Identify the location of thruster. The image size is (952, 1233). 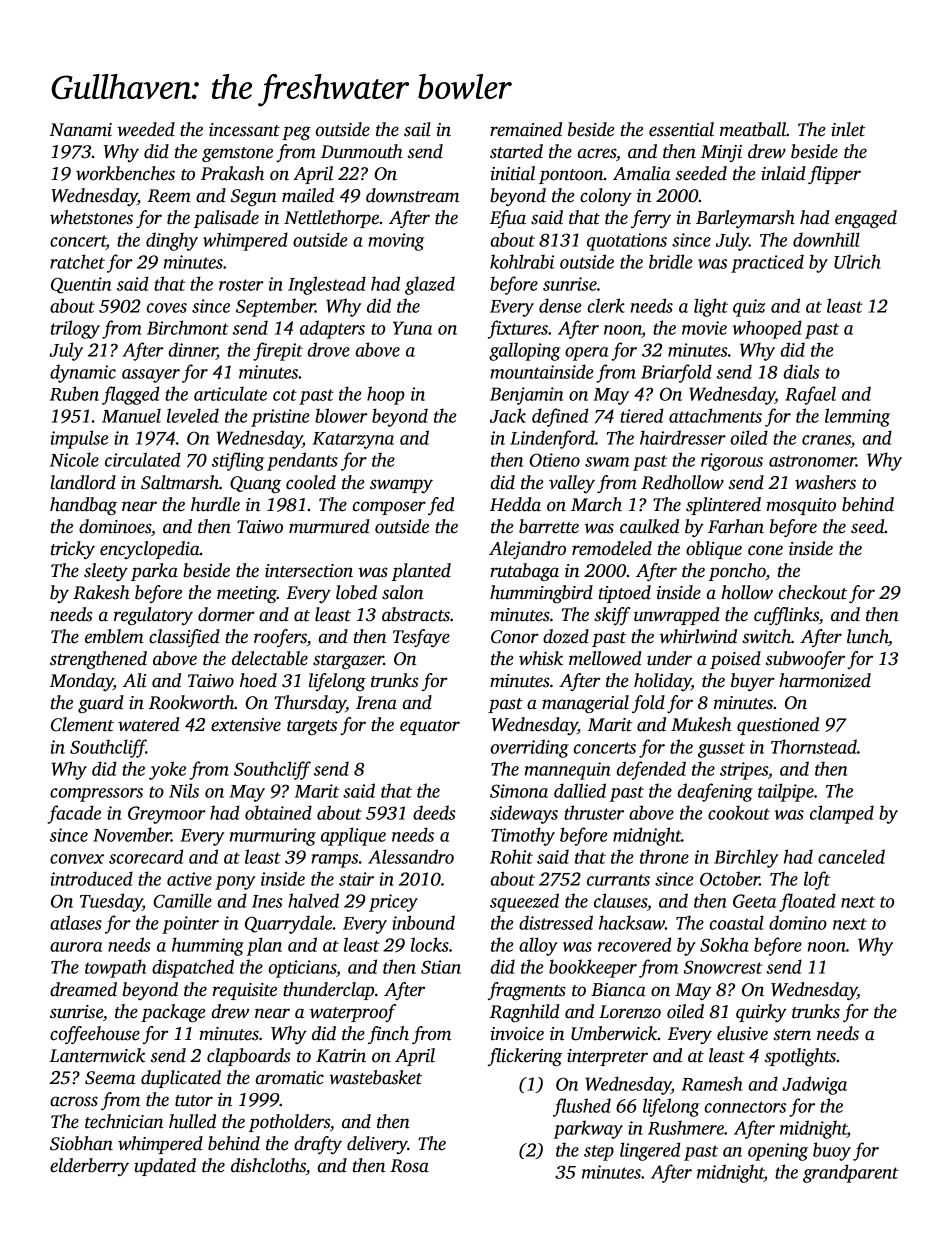
(594, 812).
